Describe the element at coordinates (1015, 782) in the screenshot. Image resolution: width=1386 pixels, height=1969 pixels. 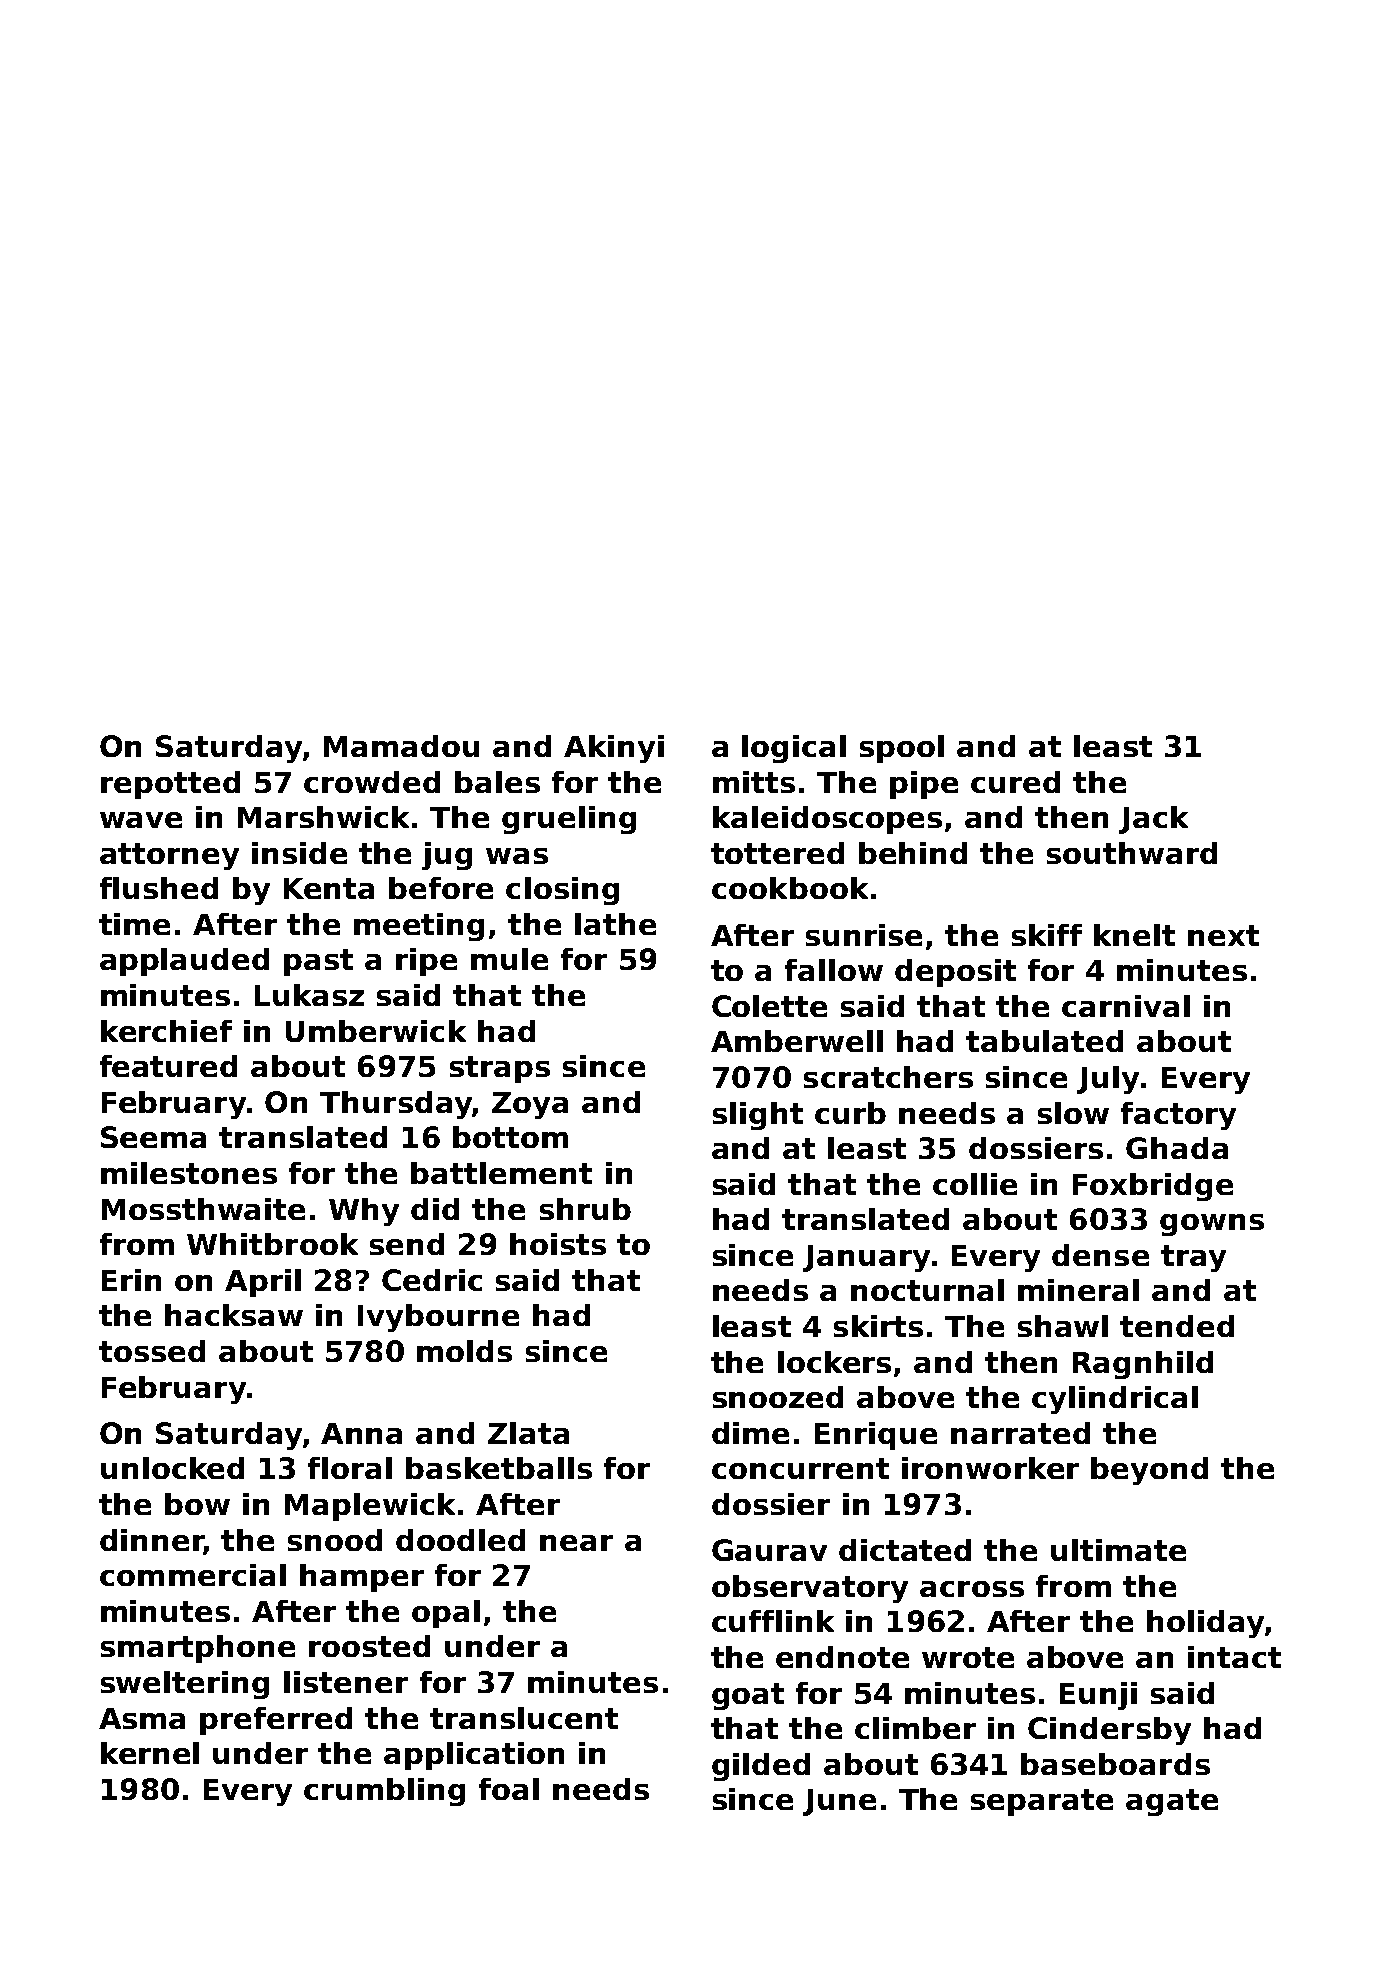
I see `cured` at that location.
